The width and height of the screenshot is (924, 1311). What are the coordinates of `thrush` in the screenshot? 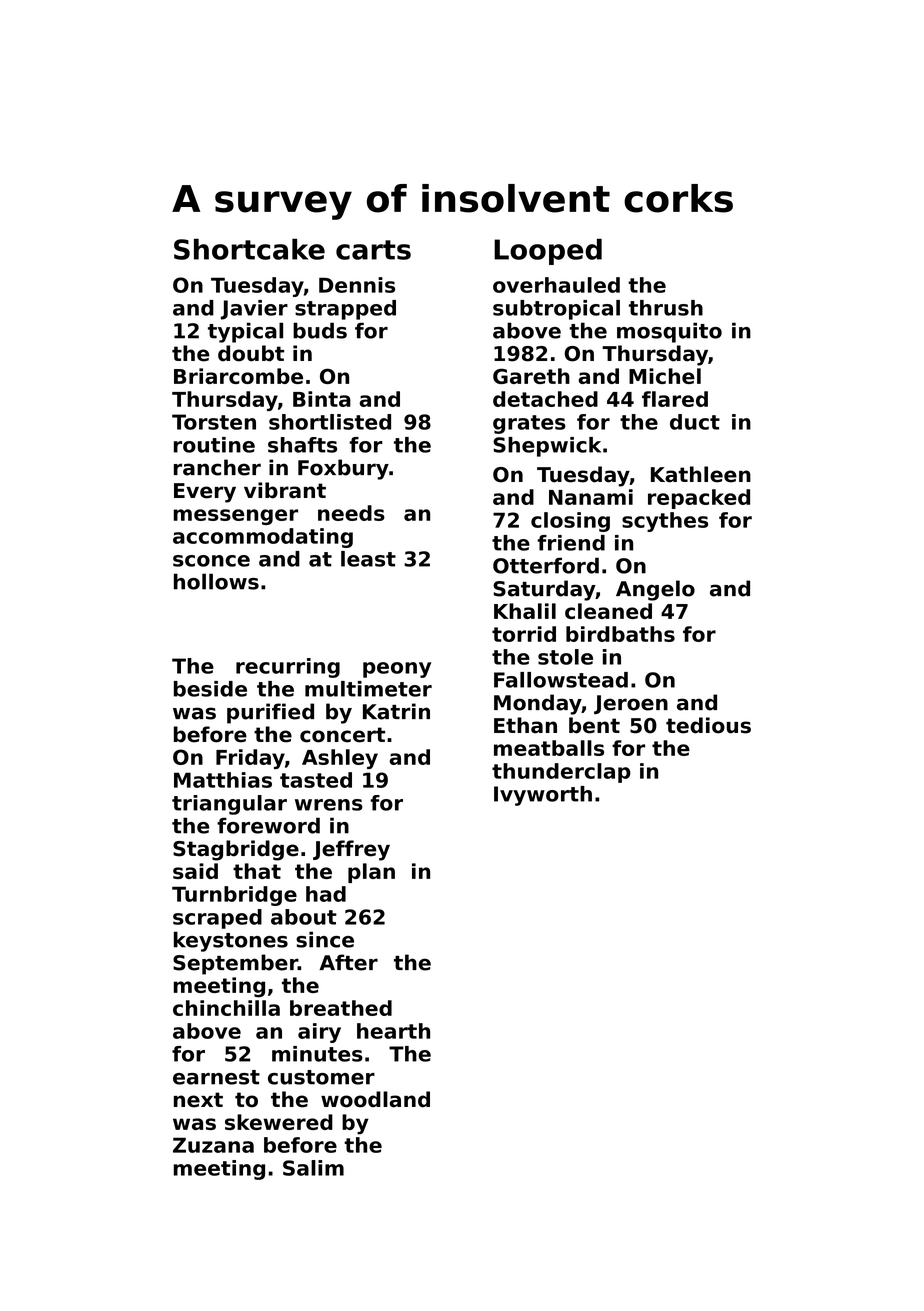 It's located at (666, 308).
